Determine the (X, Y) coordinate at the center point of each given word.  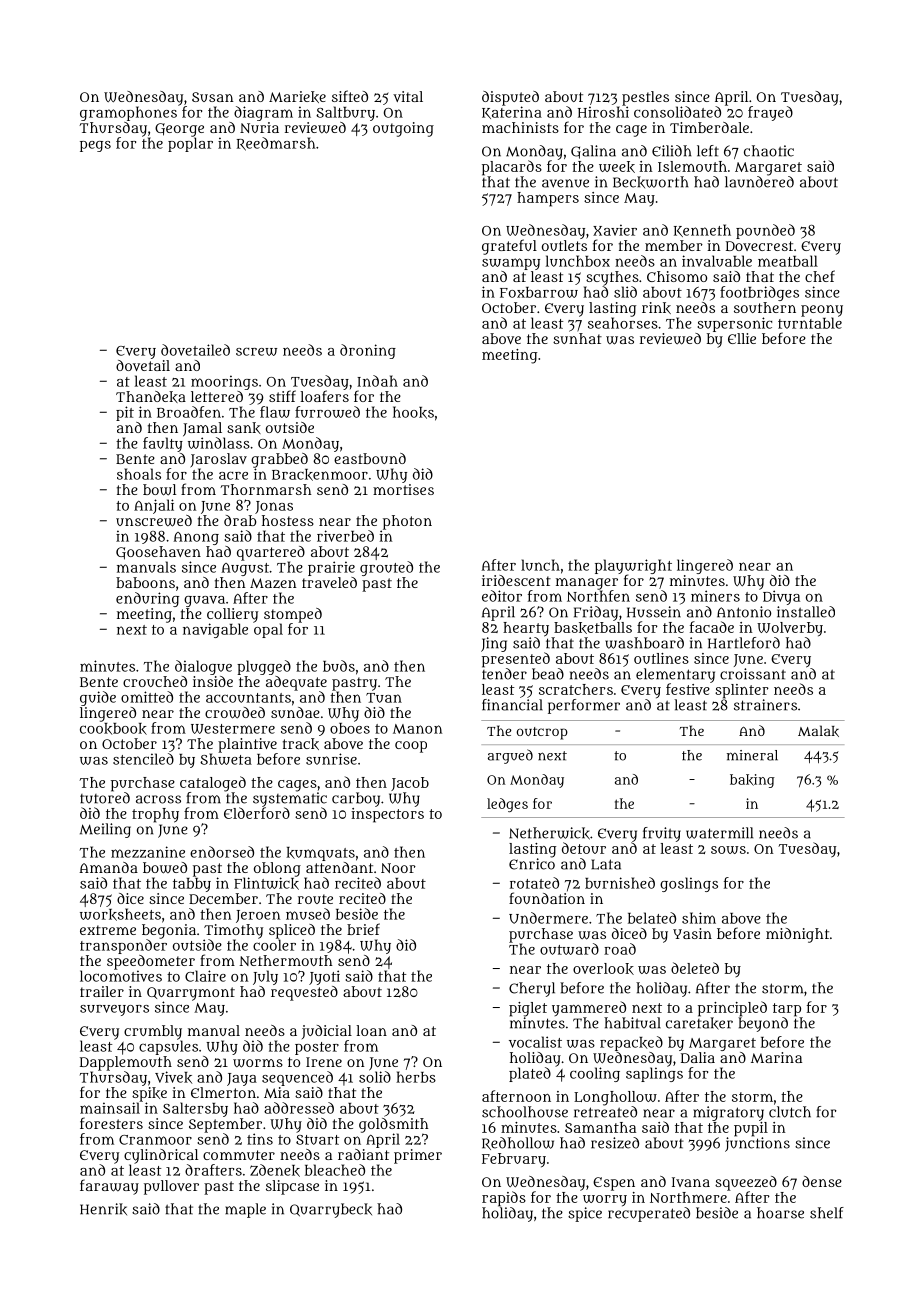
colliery (232, 615)
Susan (212, 97)
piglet (528, 1009)
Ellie (742, 338)
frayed (770, 113)
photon (407, 522)
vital (408, 96)
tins (260, 1139)
